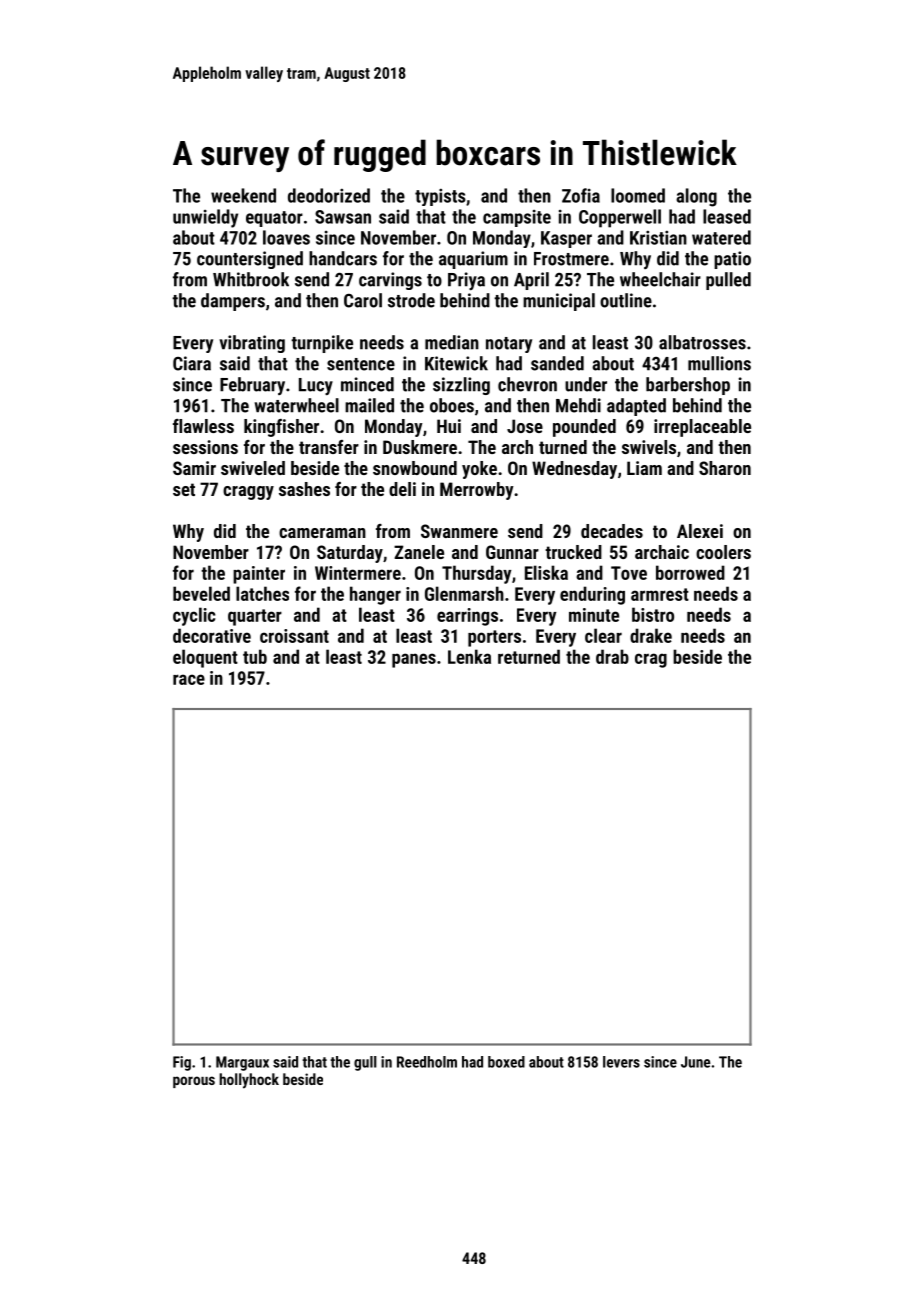 The image size is (924, 1311). I want to click on Ciara, so click(192, 363).
